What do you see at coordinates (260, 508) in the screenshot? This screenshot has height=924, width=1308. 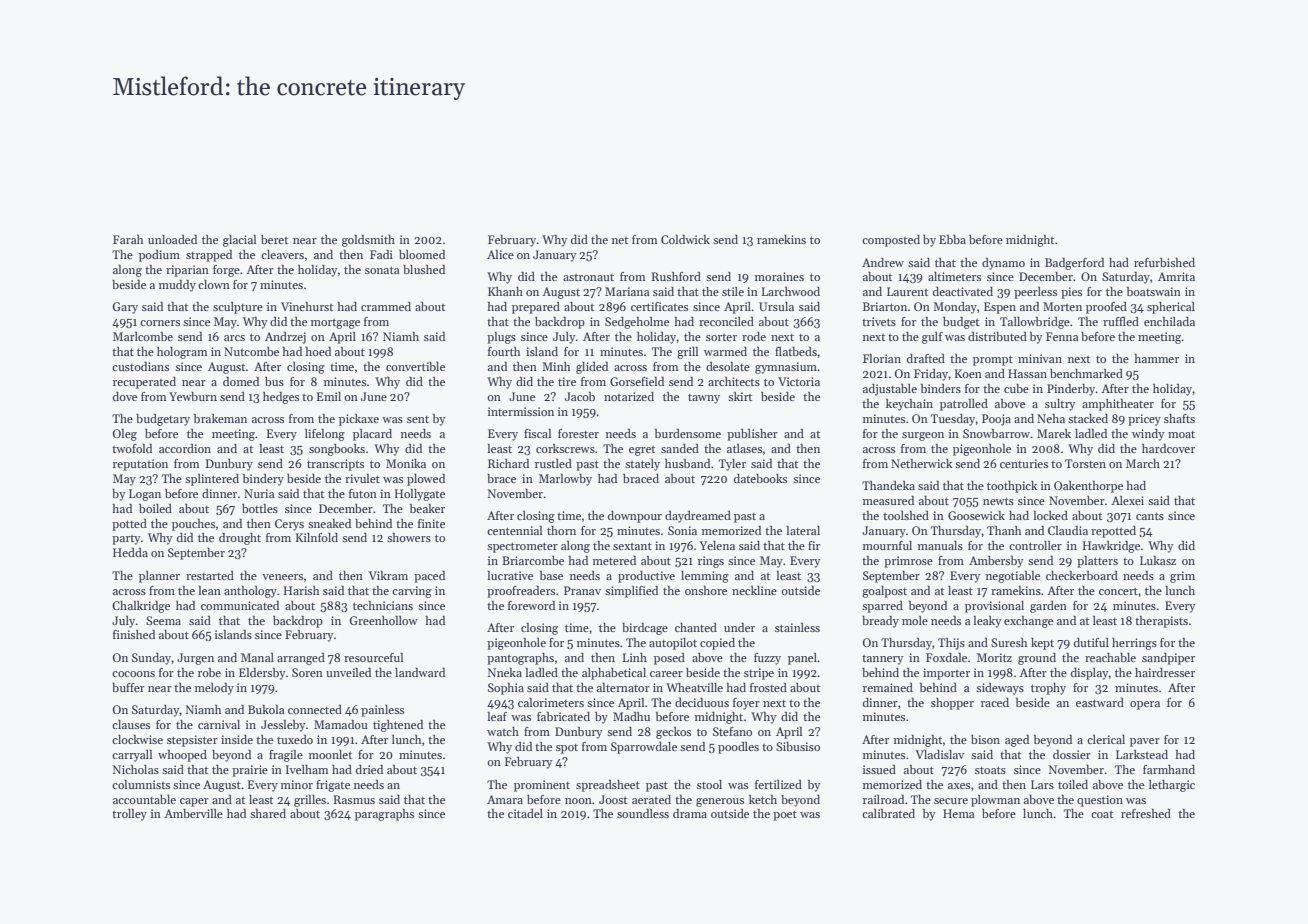 I see `bottles` at bounding box center [260, 508].
